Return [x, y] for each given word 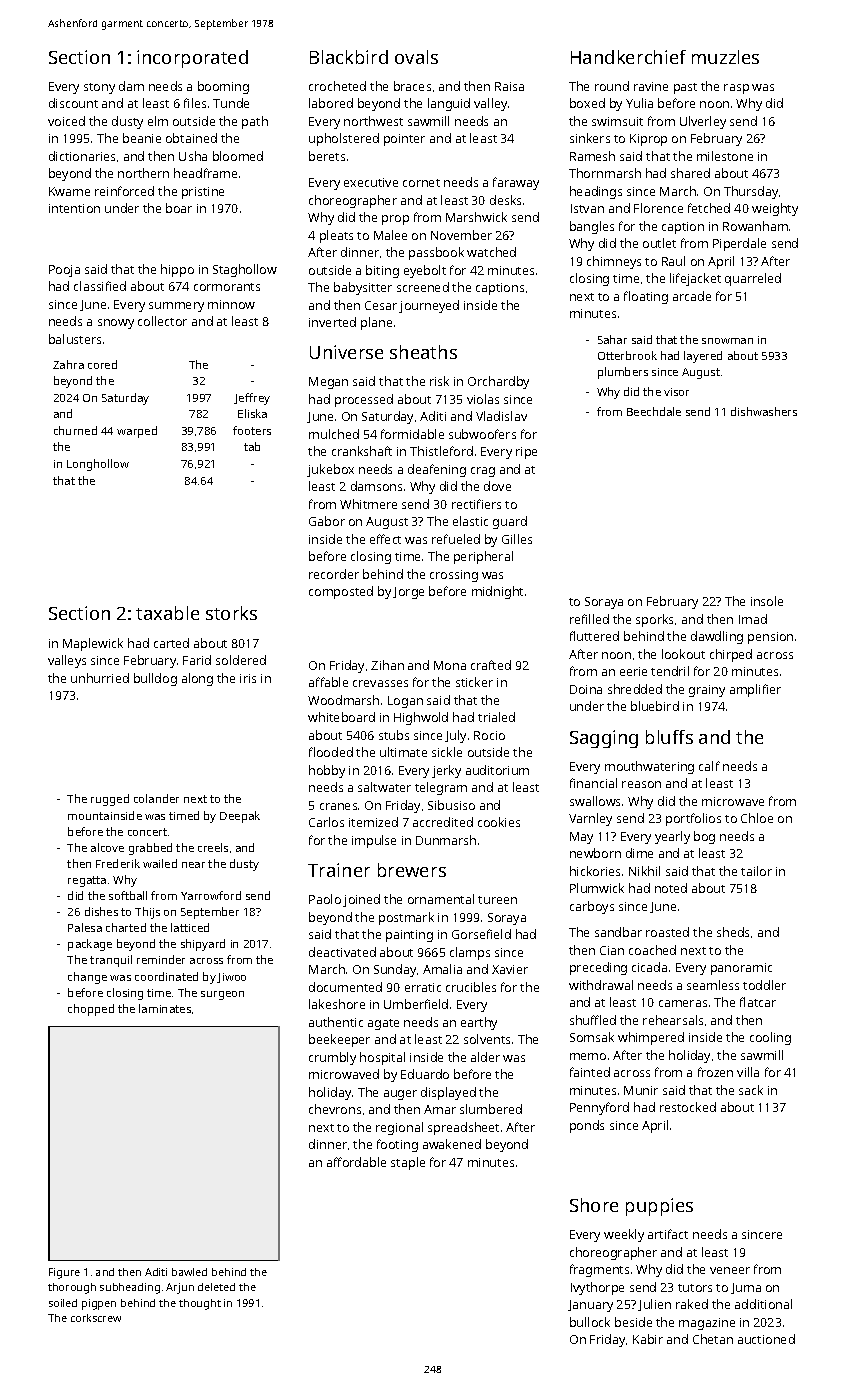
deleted [216, 1287]
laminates [165, 1008]
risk [439, 381]
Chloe [757, 818]
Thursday [751, 192]
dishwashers [764, 411]
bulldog [155, 679]
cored [102, 364]
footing [397, 1145]
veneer [730, 1270]
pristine [203, 193]
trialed [496, 717]
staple [408, 1163]
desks [505, 200]
